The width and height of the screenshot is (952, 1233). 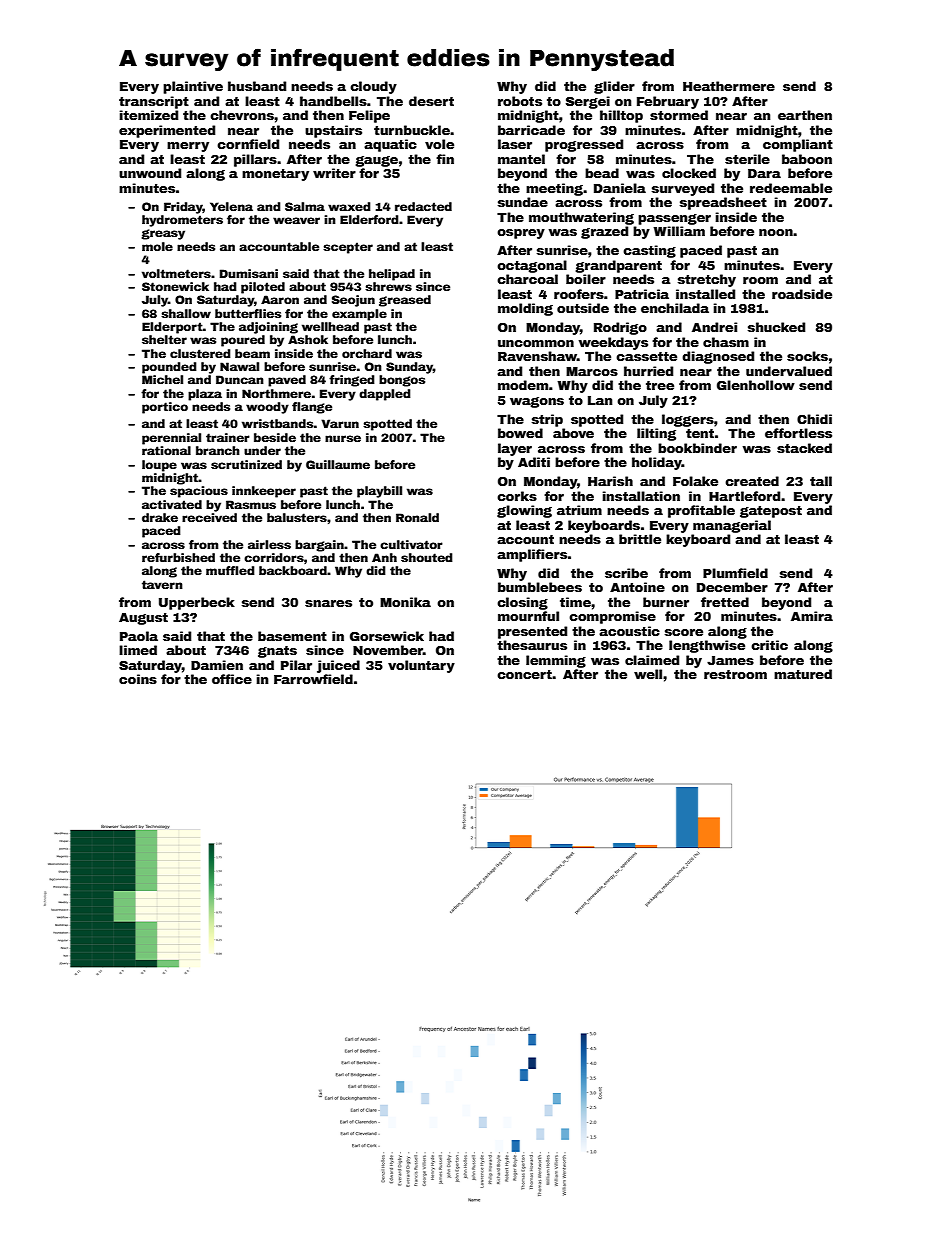 What do you see at coordinates (679, 115) in the screenshot?
I see `stormed` at bounding box center [679, 115].
